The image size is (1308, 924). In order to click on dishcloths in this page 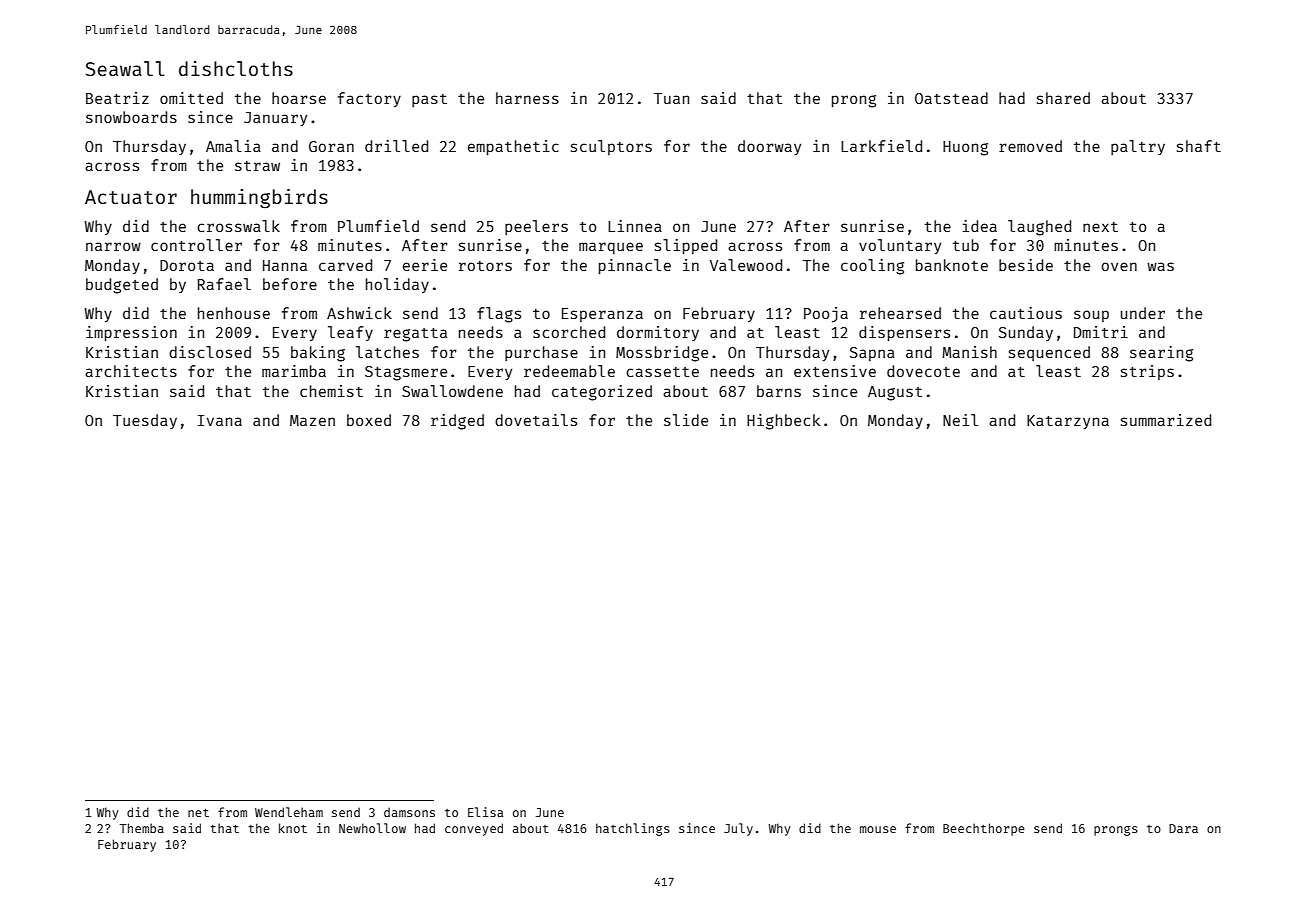, I will do `click(236, 68)`.
